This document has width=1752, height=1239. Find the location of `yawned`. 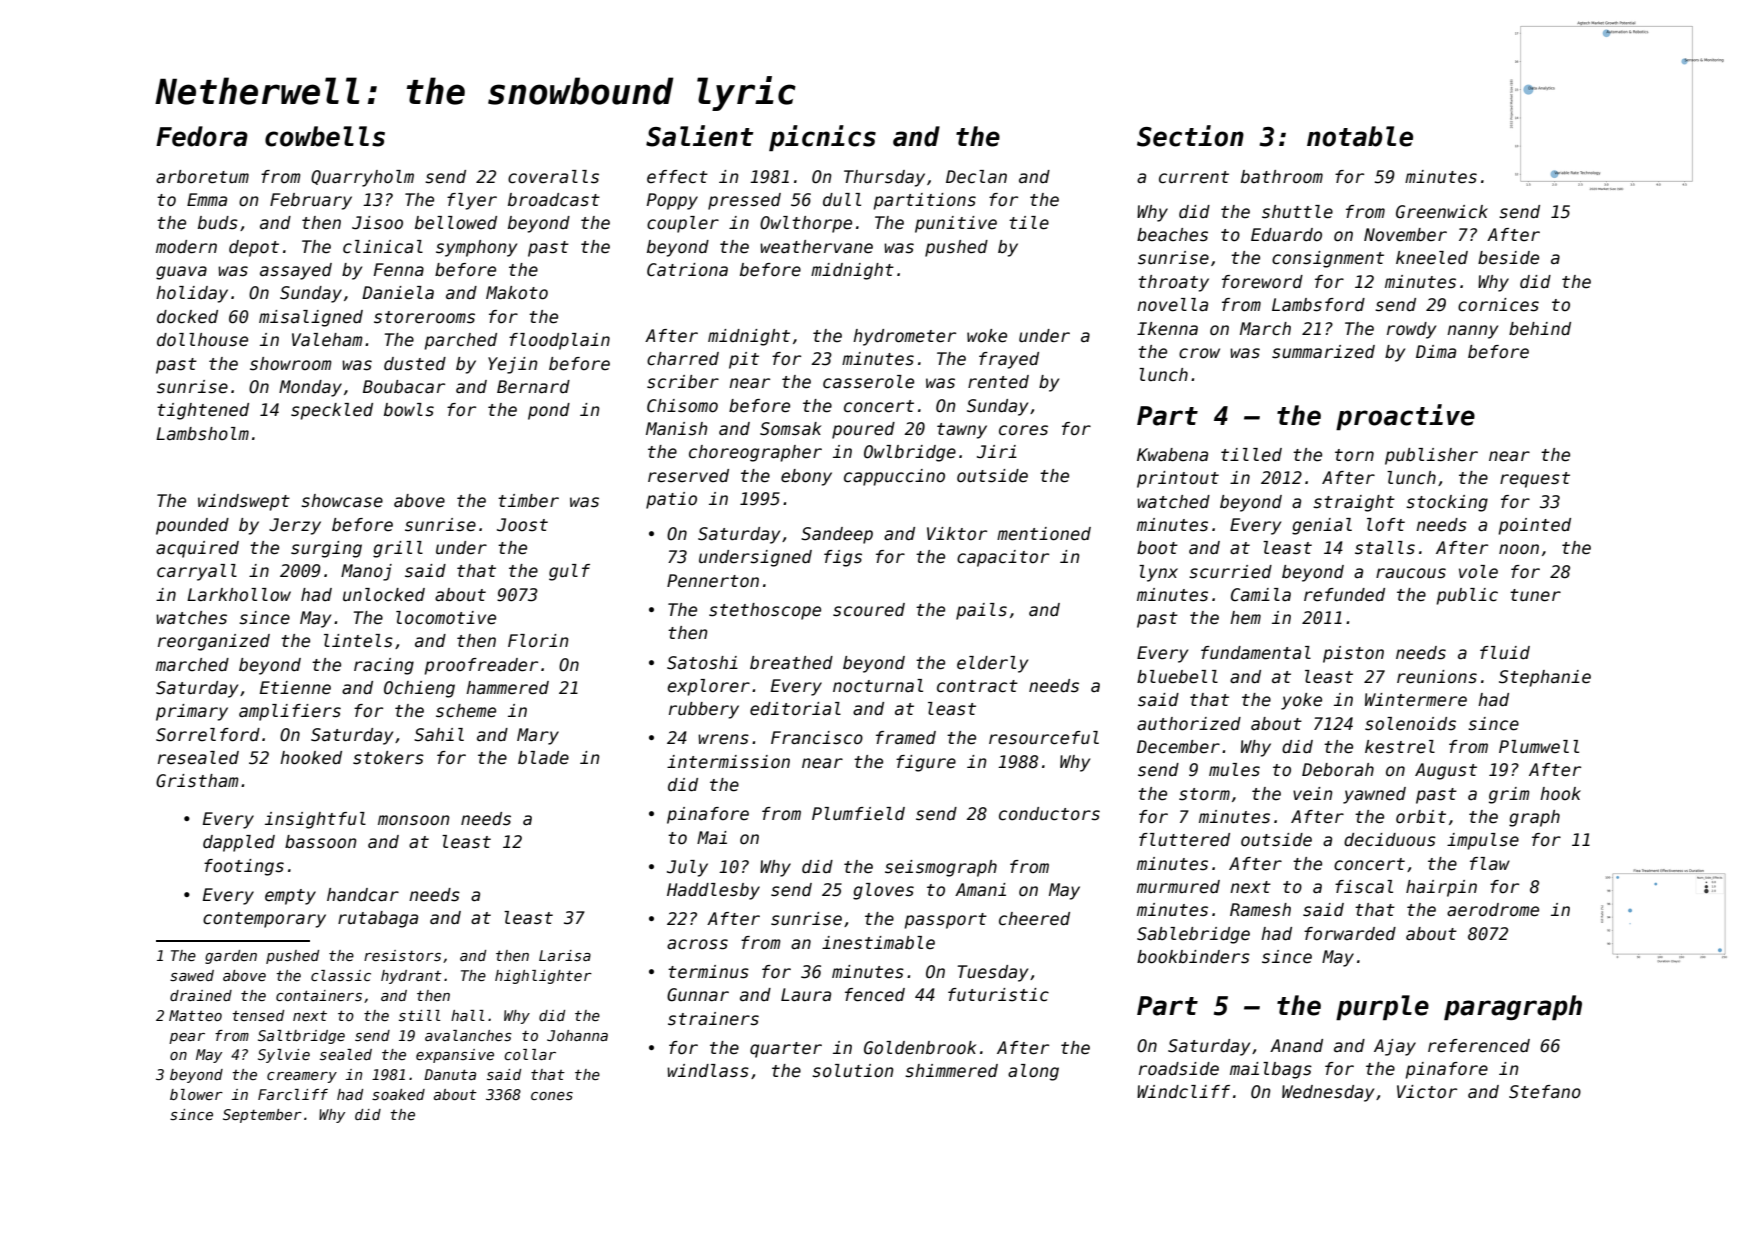

yawned is located at coordinates (1374, 795).
